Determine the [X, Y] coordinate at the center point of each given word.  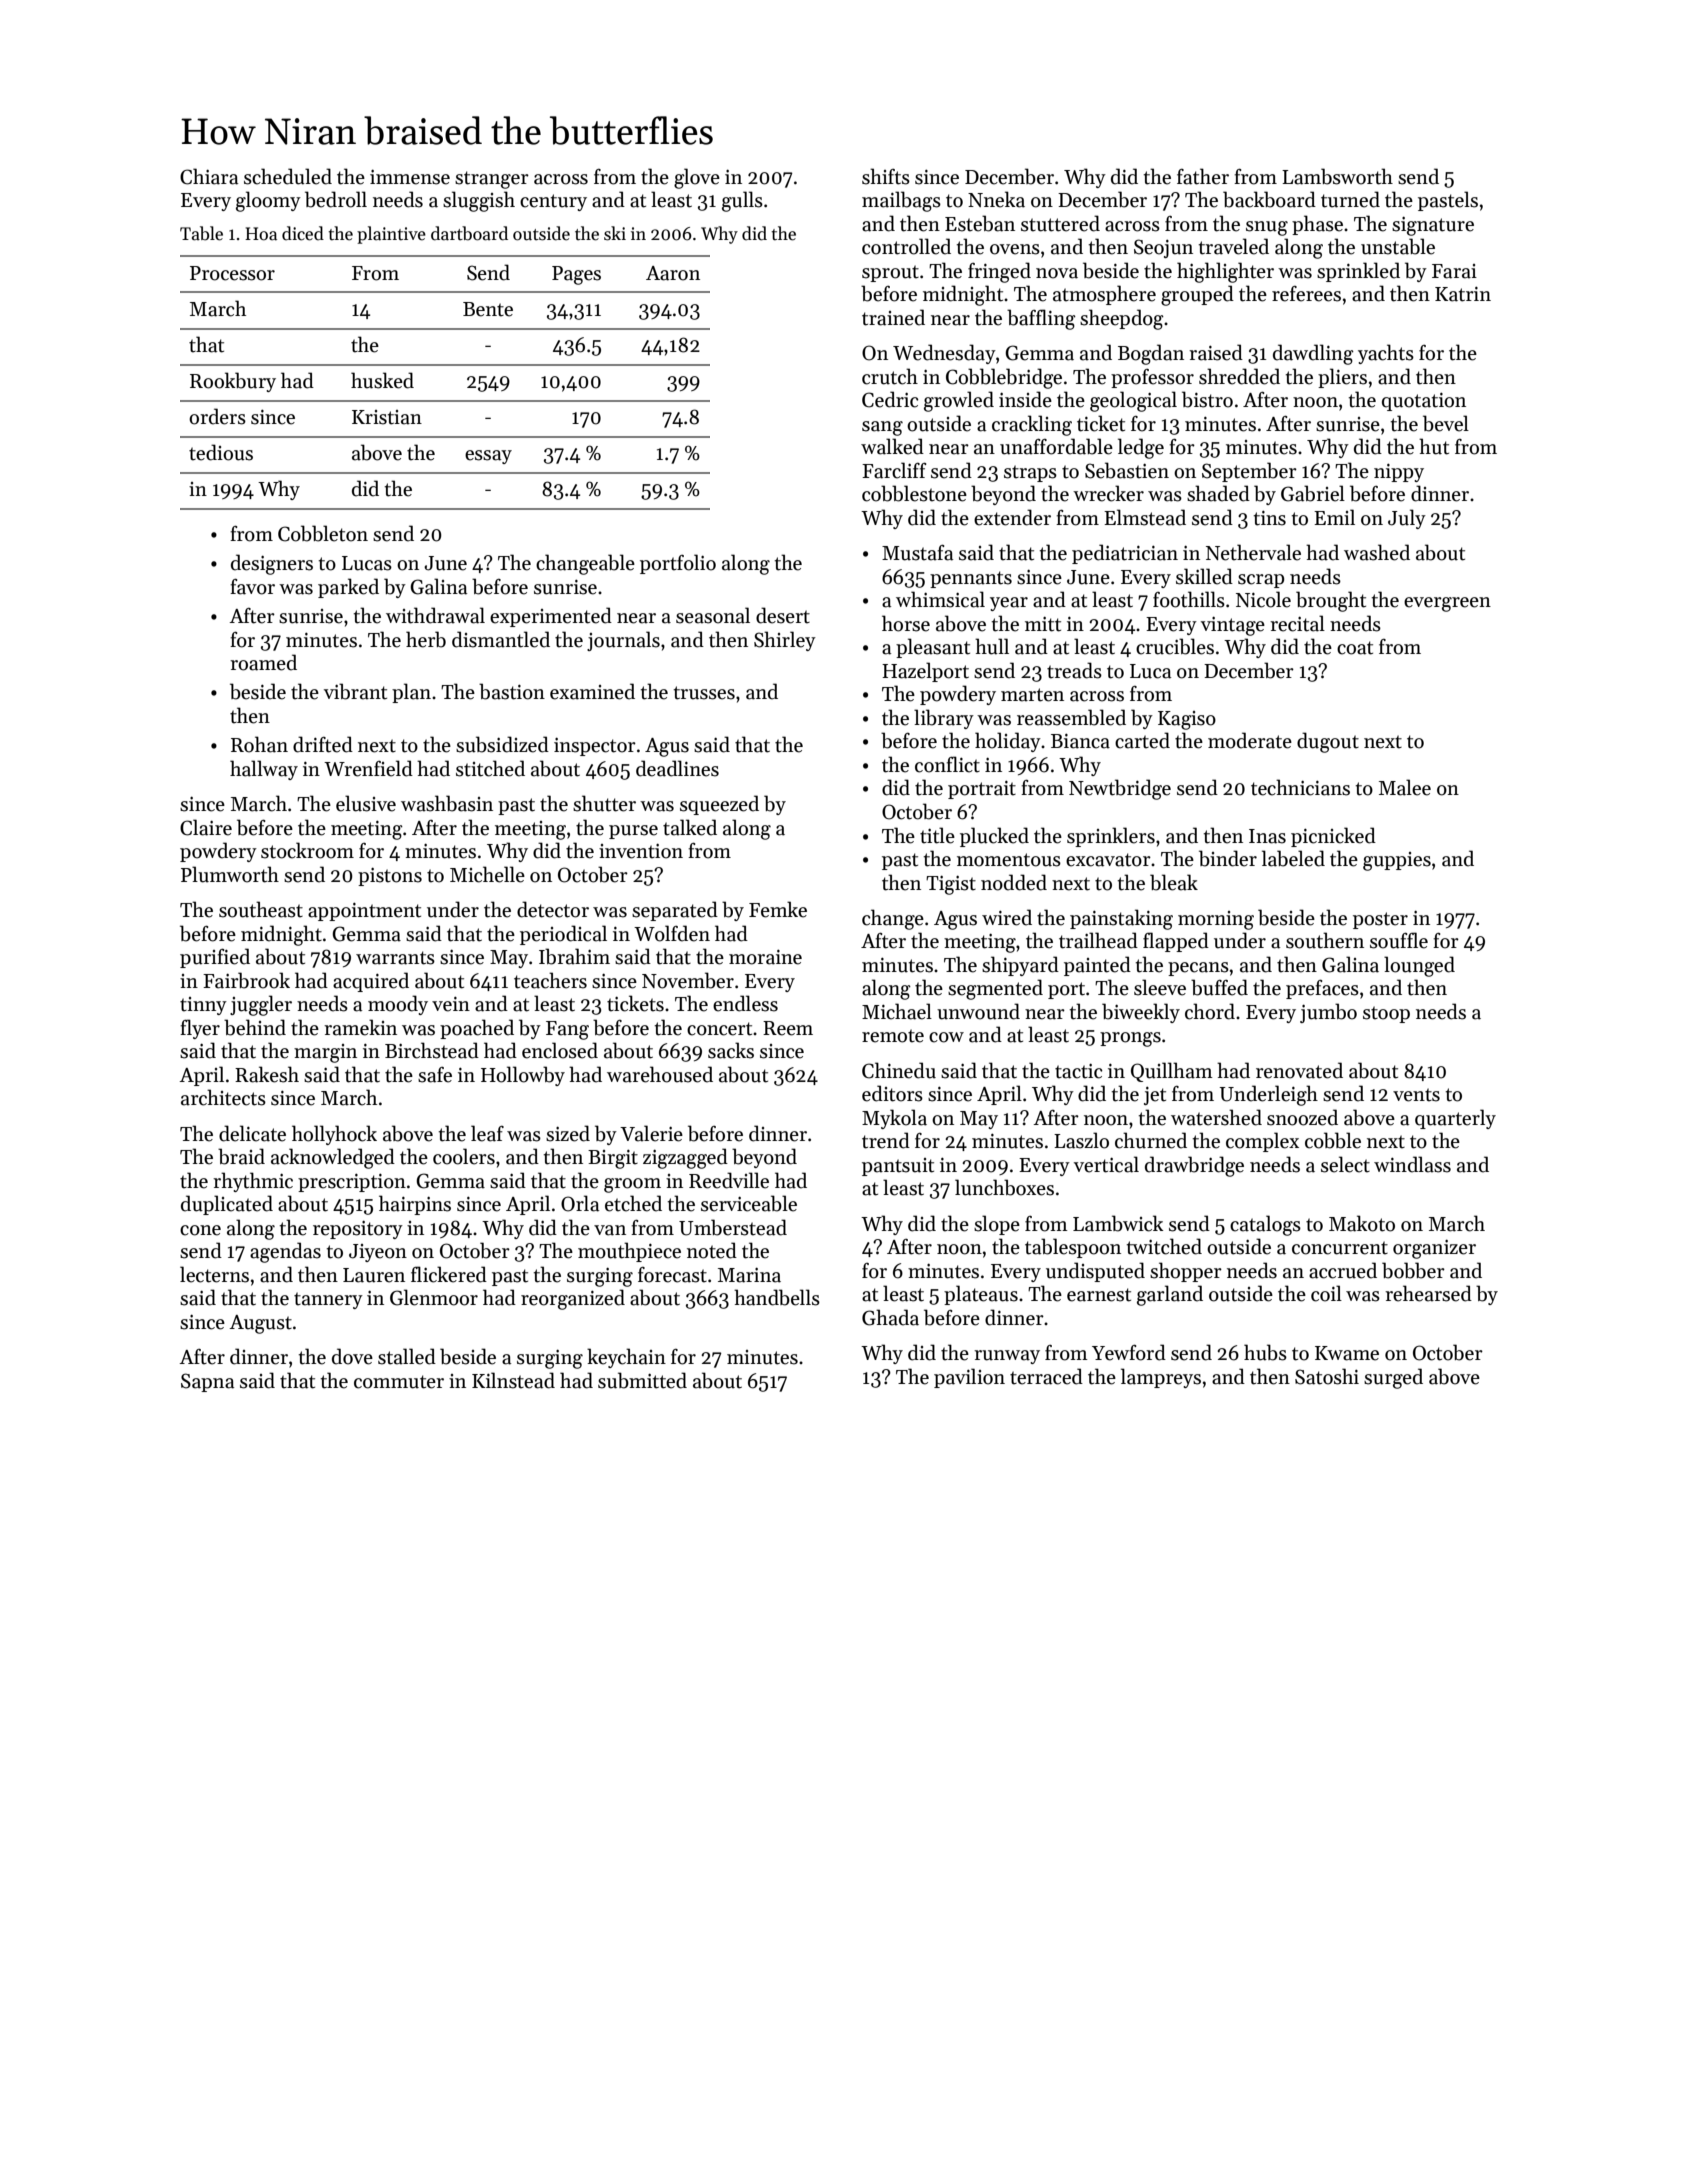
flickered [449, 1274]
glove [697, 178]
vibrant [355, 691]
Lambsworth [1337, 176]
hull [992, 646]
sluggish [479, 201]
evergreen [1447, 604]
